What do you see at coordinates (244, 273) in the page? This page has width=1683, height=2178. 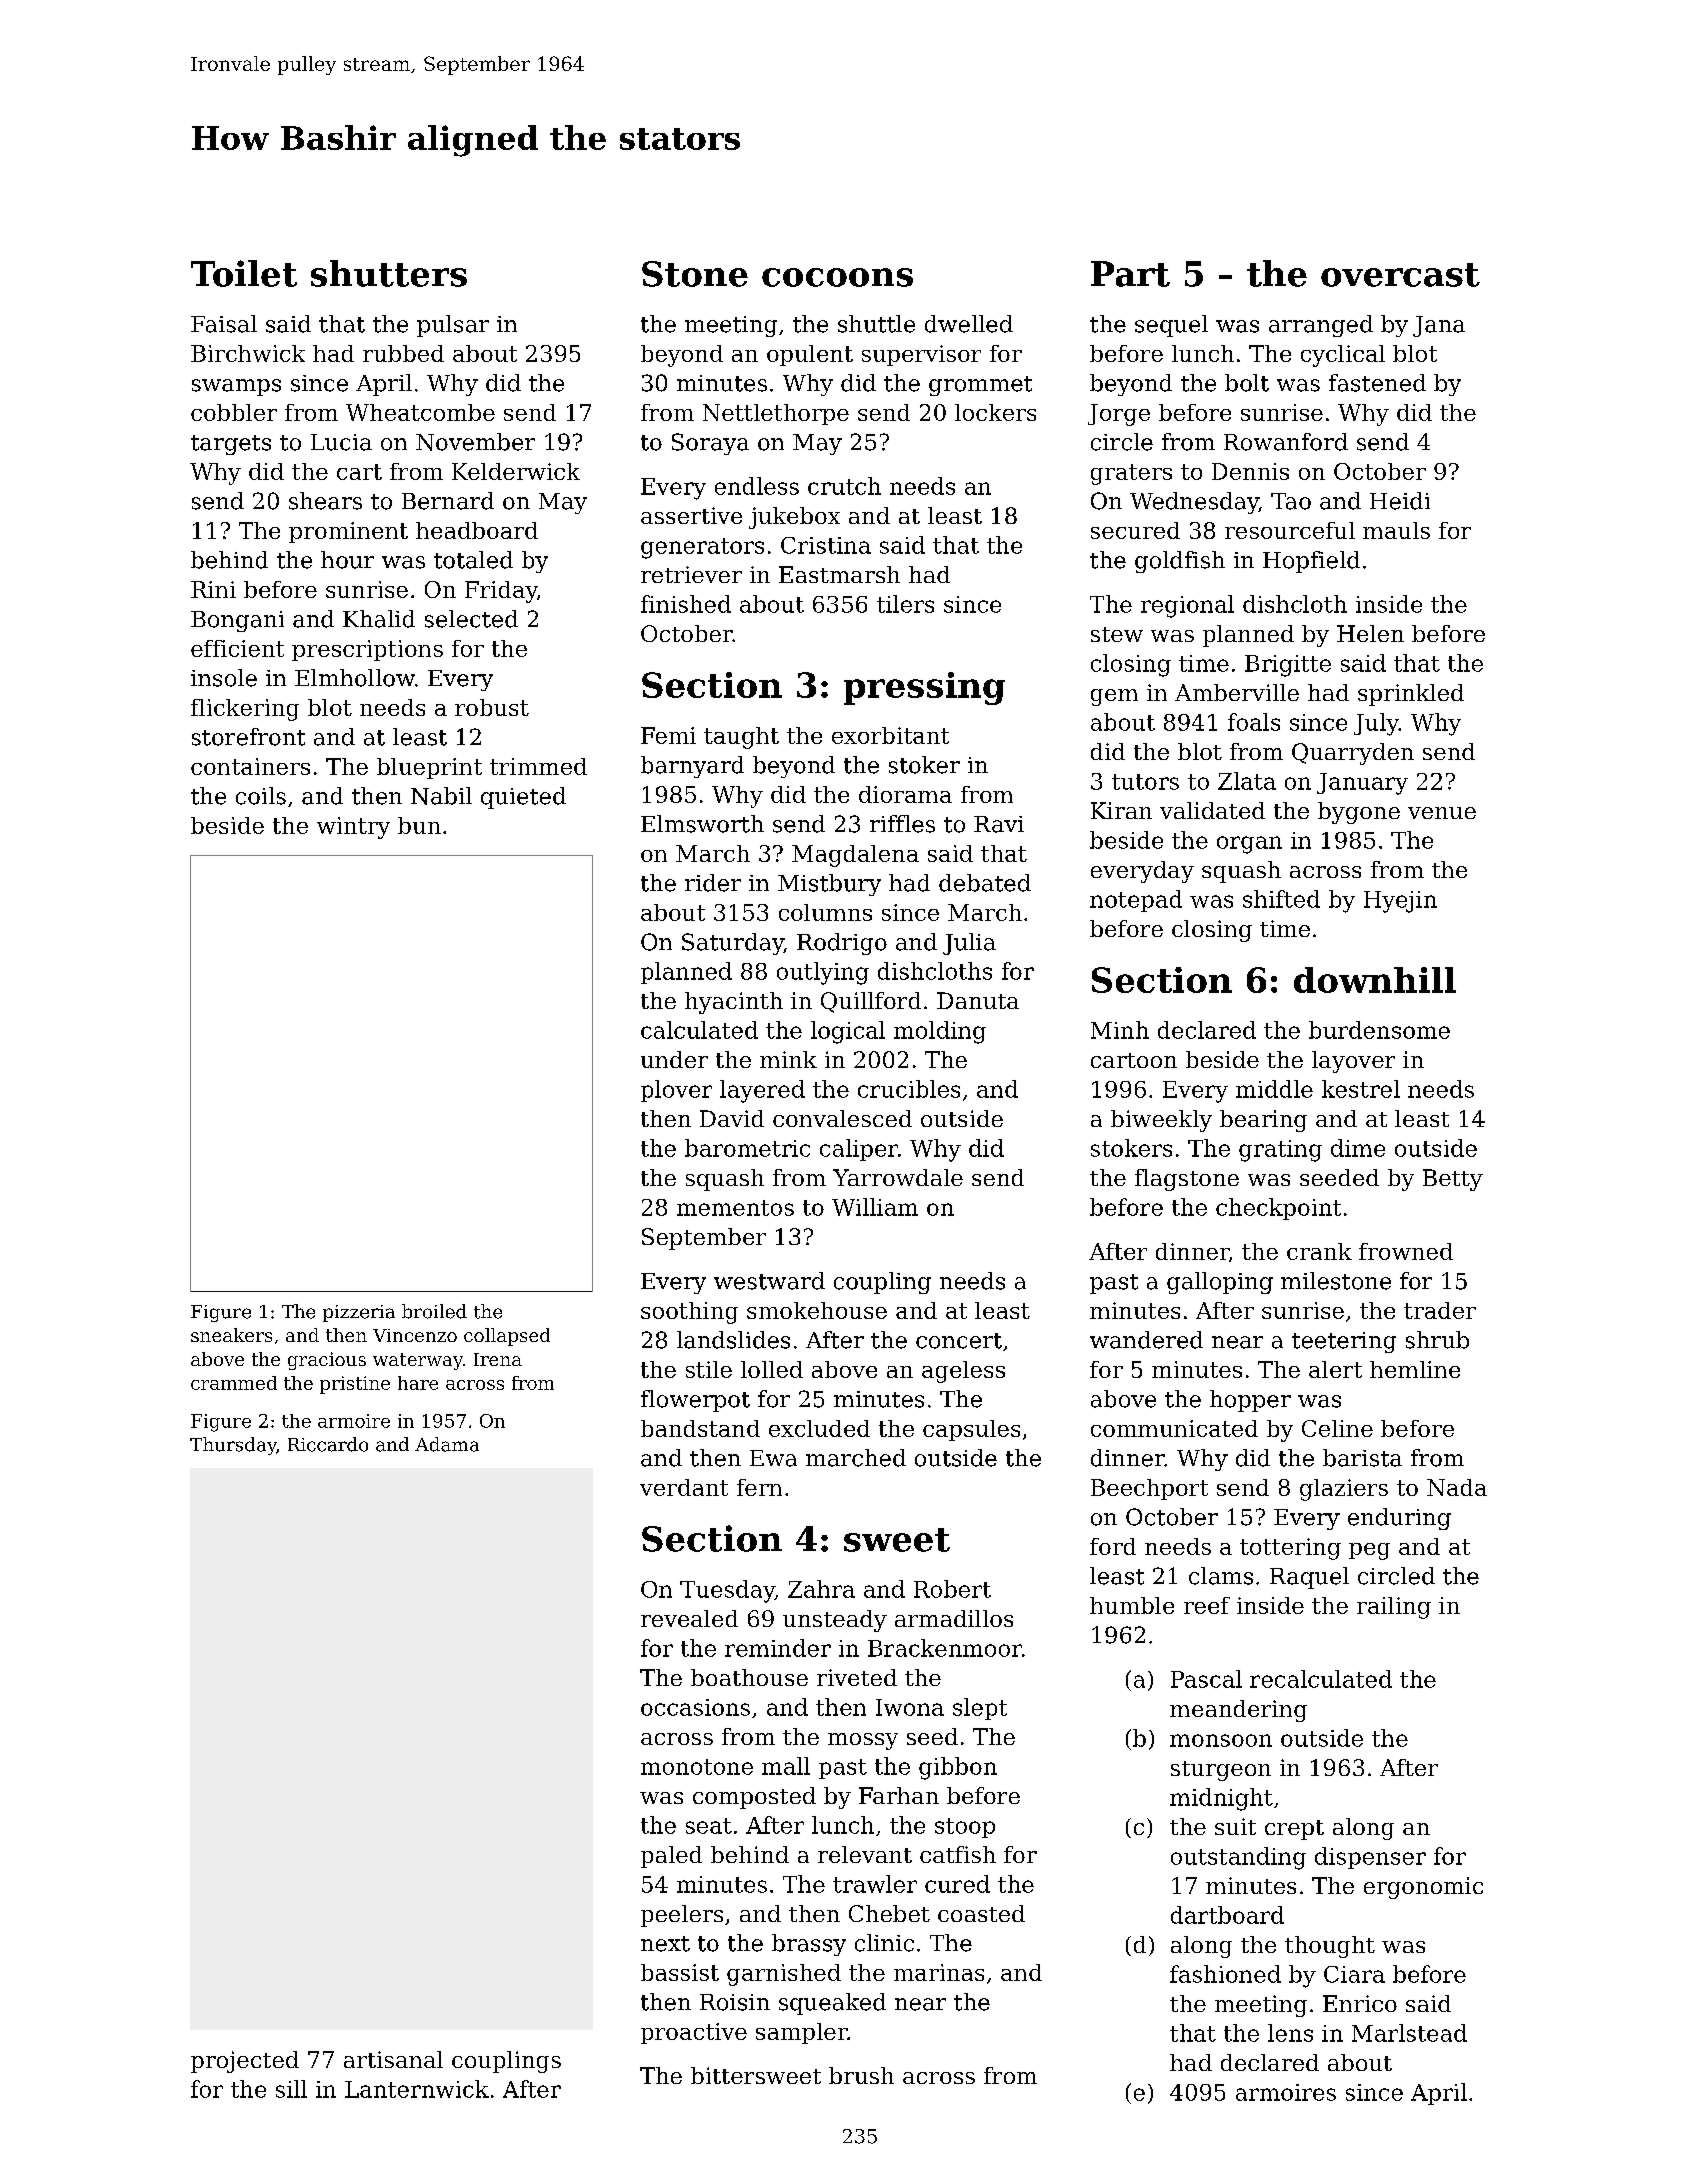 I see `Toilet` at bounding box center [244, 273].
